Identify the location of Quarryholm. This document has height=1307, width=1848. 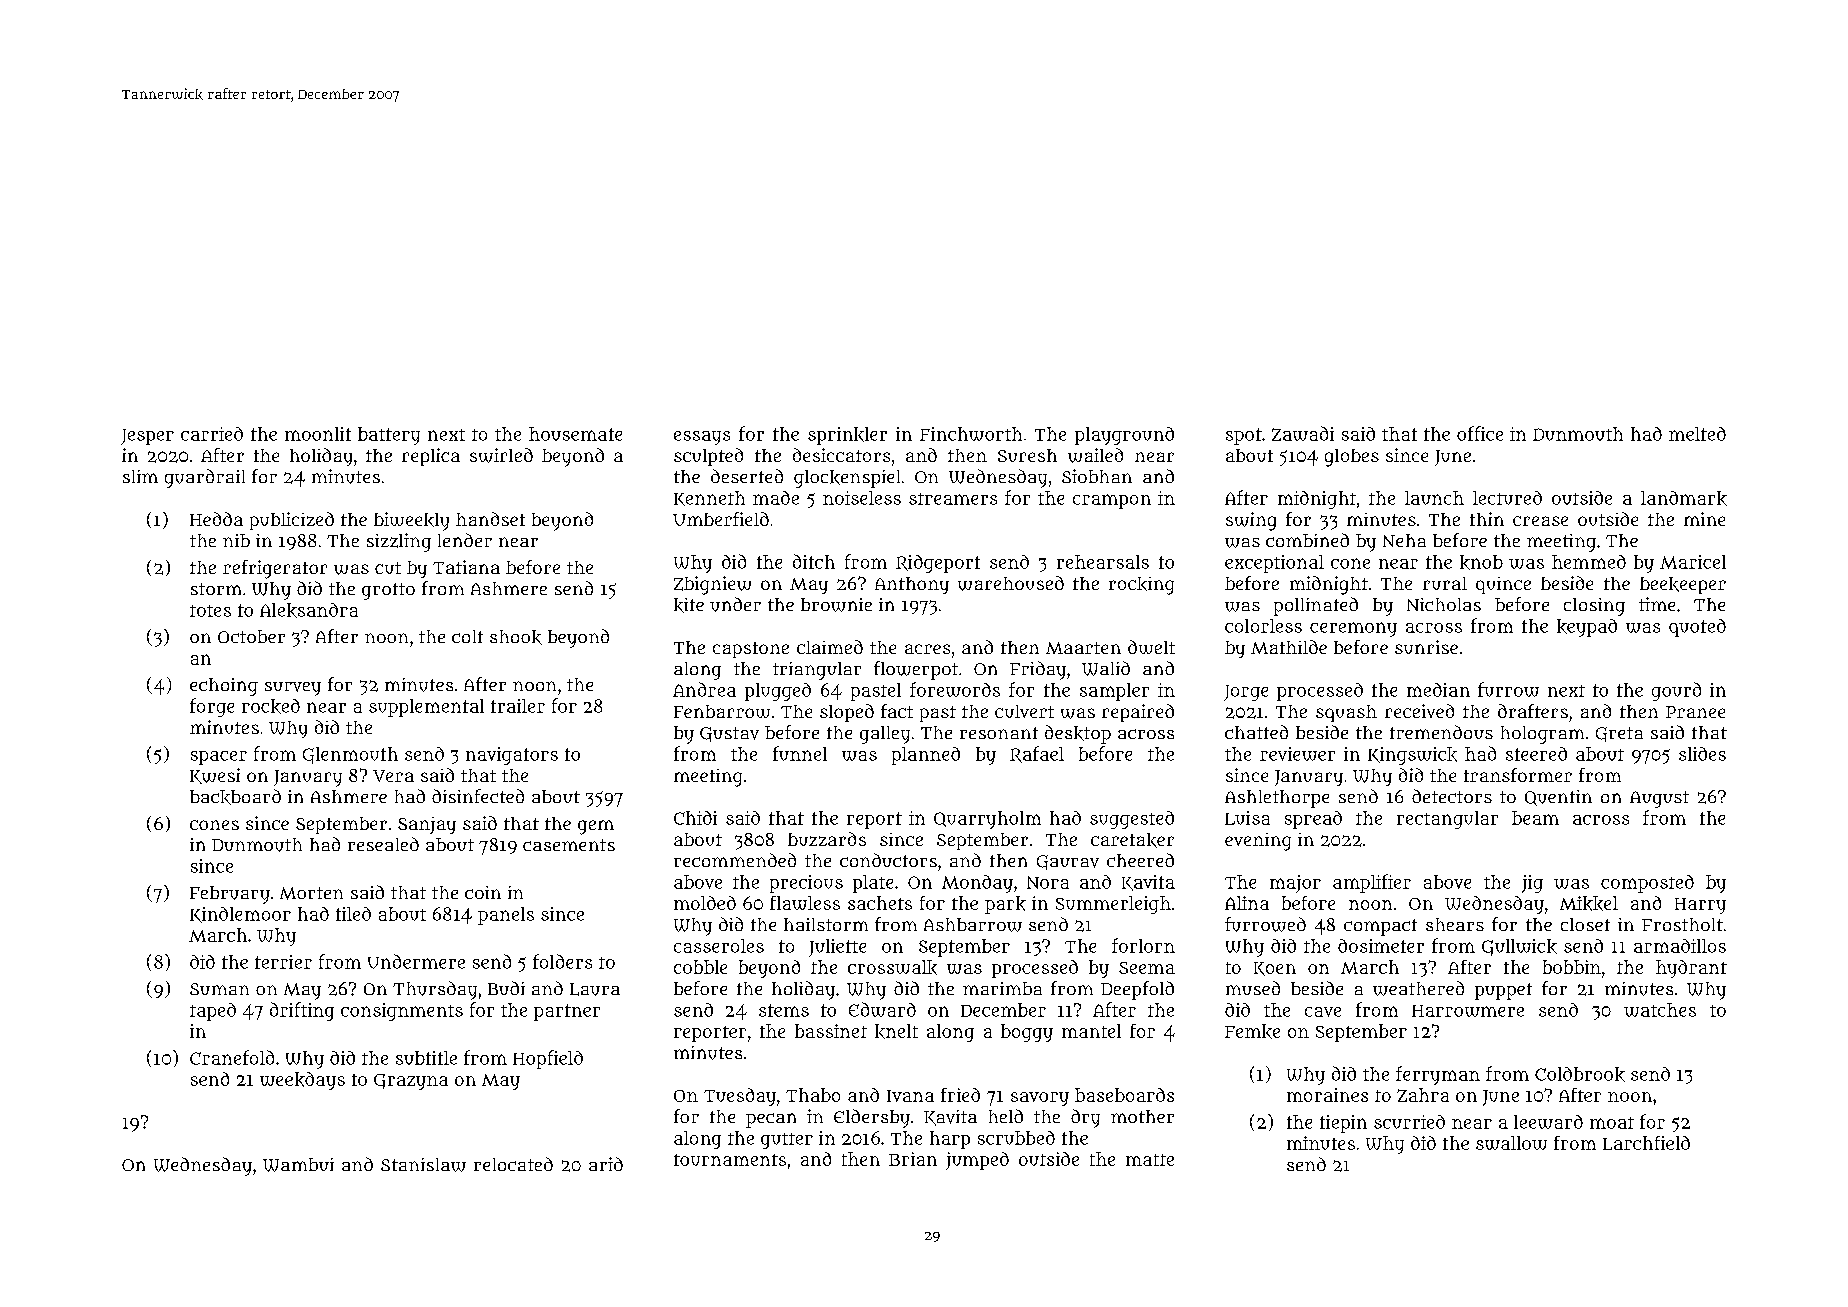
(987, 820).
